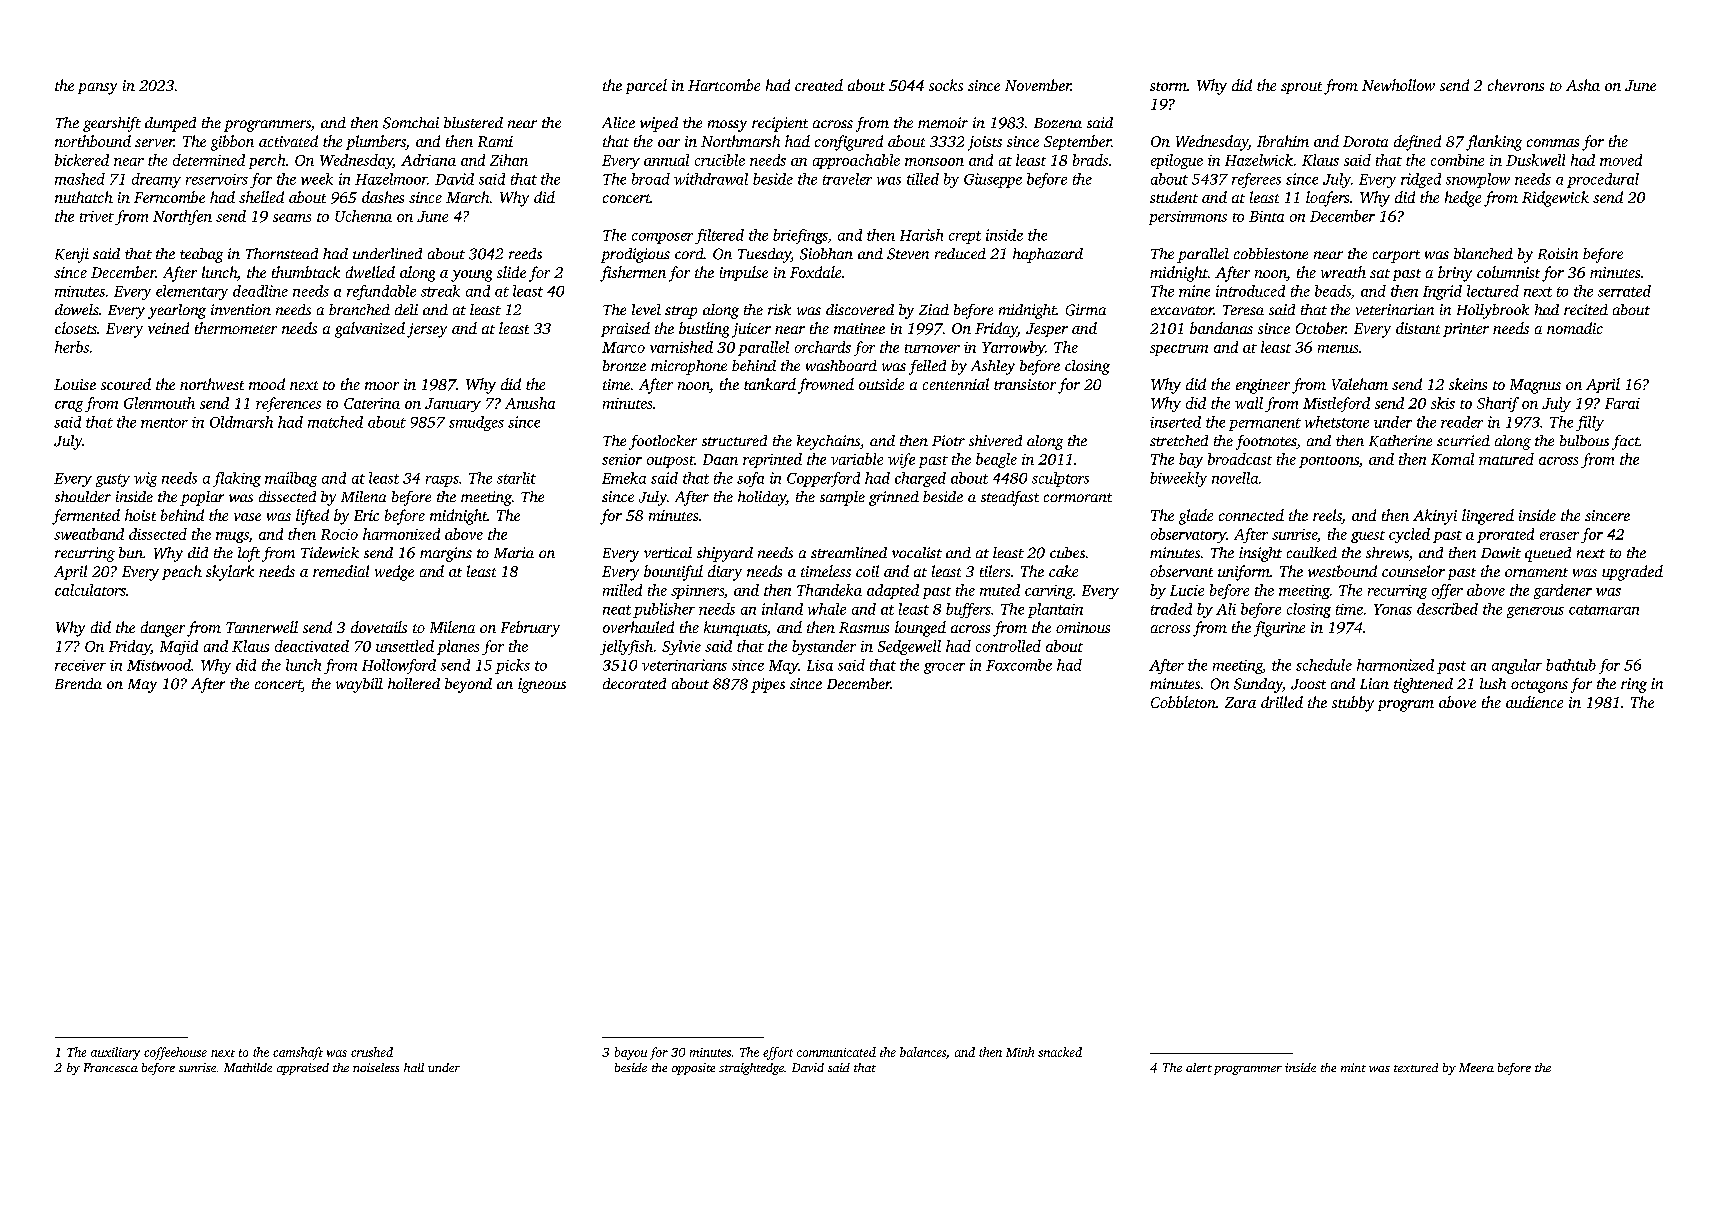 Image resolution: width=1721 pixels, height=1217 pixels. I want to click on Newhollow, so click(1398, 85).
